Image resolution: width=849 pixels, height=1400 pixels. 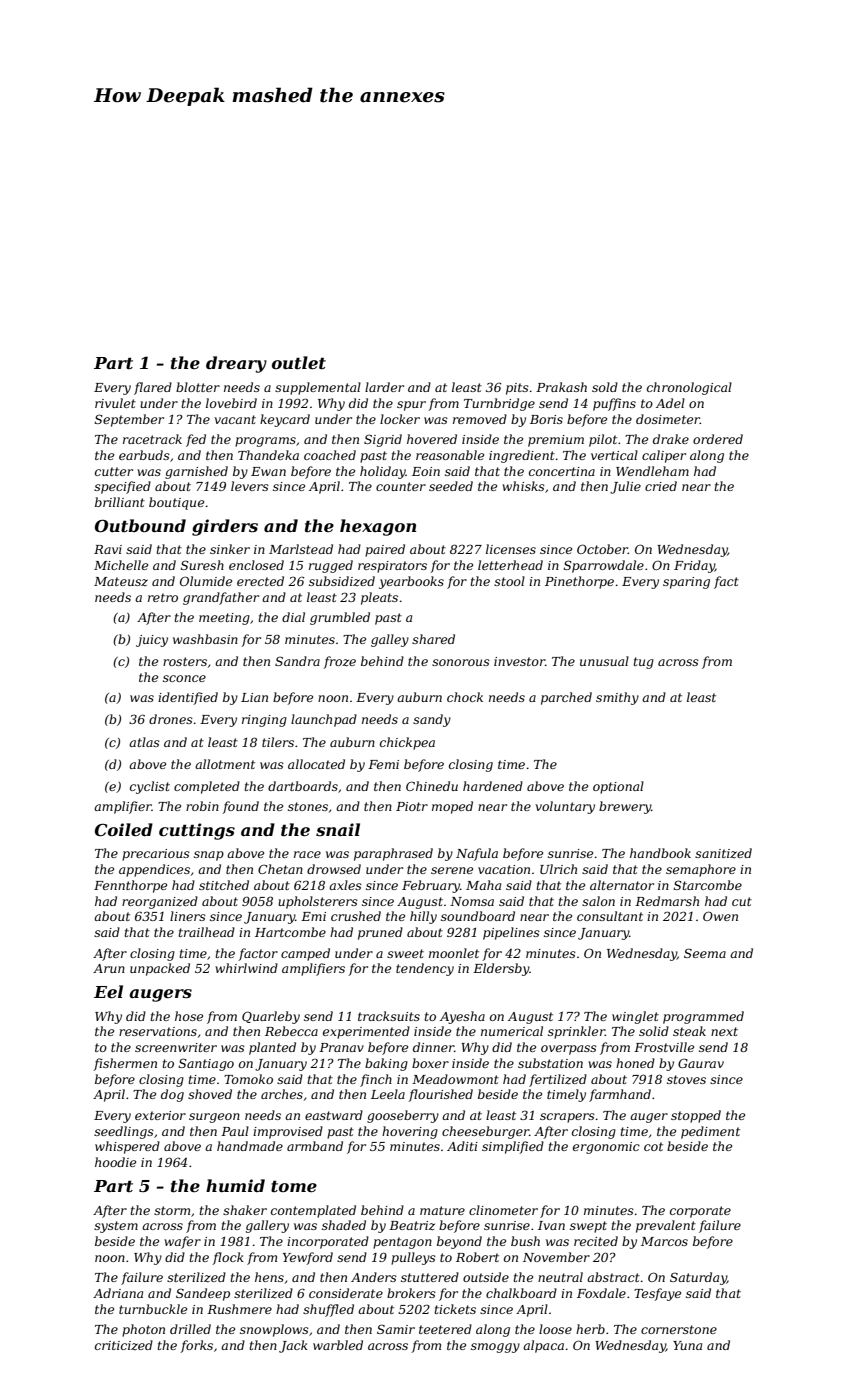 What do you see at coordinates (297, 661) in the screenshot?
I see `Sandra` at bounding box center [297, 661].
